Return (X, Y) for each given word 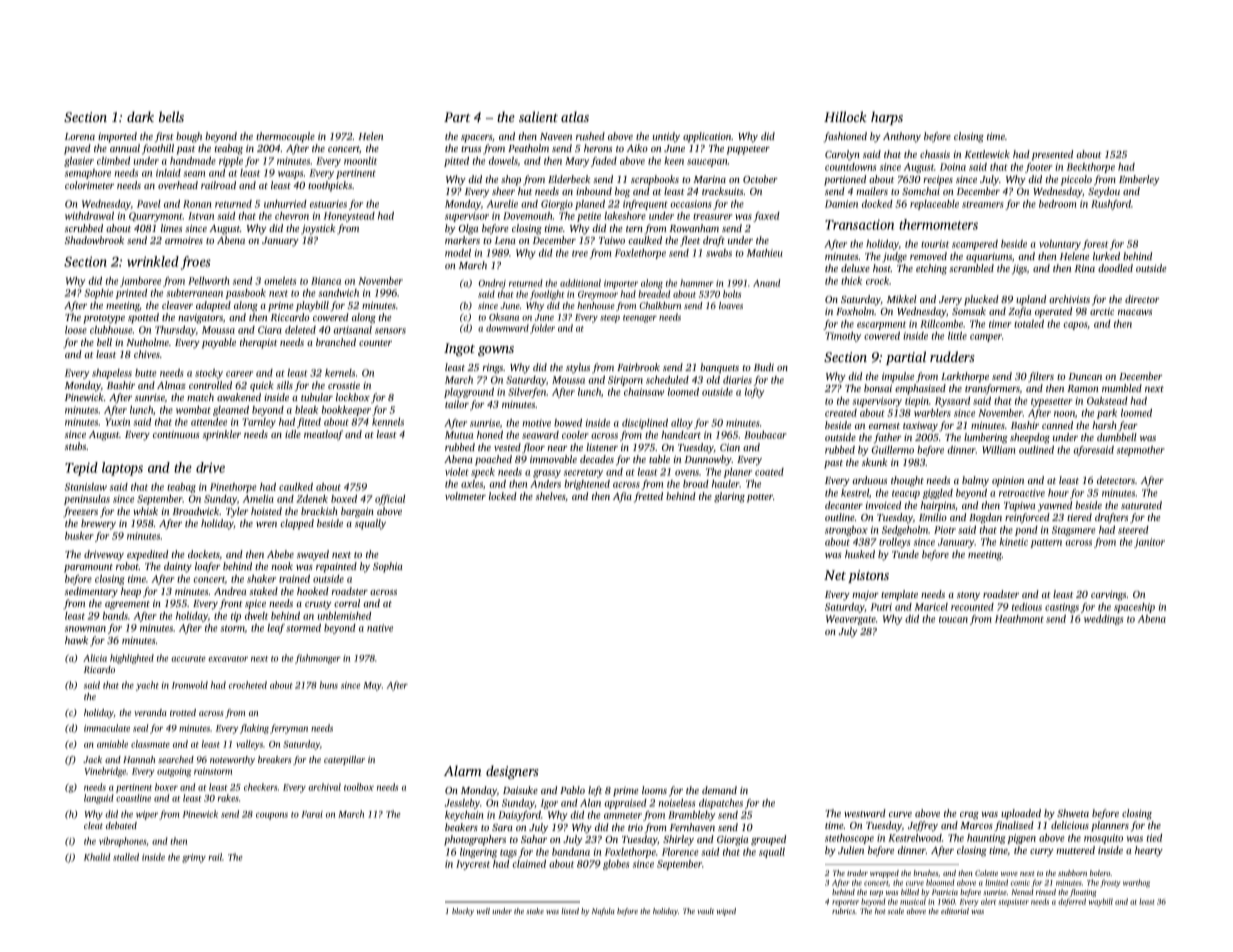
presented (1052, 155)
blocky (463, 912)
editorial (955, 911)
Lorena (80, 136)
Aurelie (502, 204)
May (372, 686)
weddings (1103, 620)
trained (294, 579)
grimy (194, 858)
